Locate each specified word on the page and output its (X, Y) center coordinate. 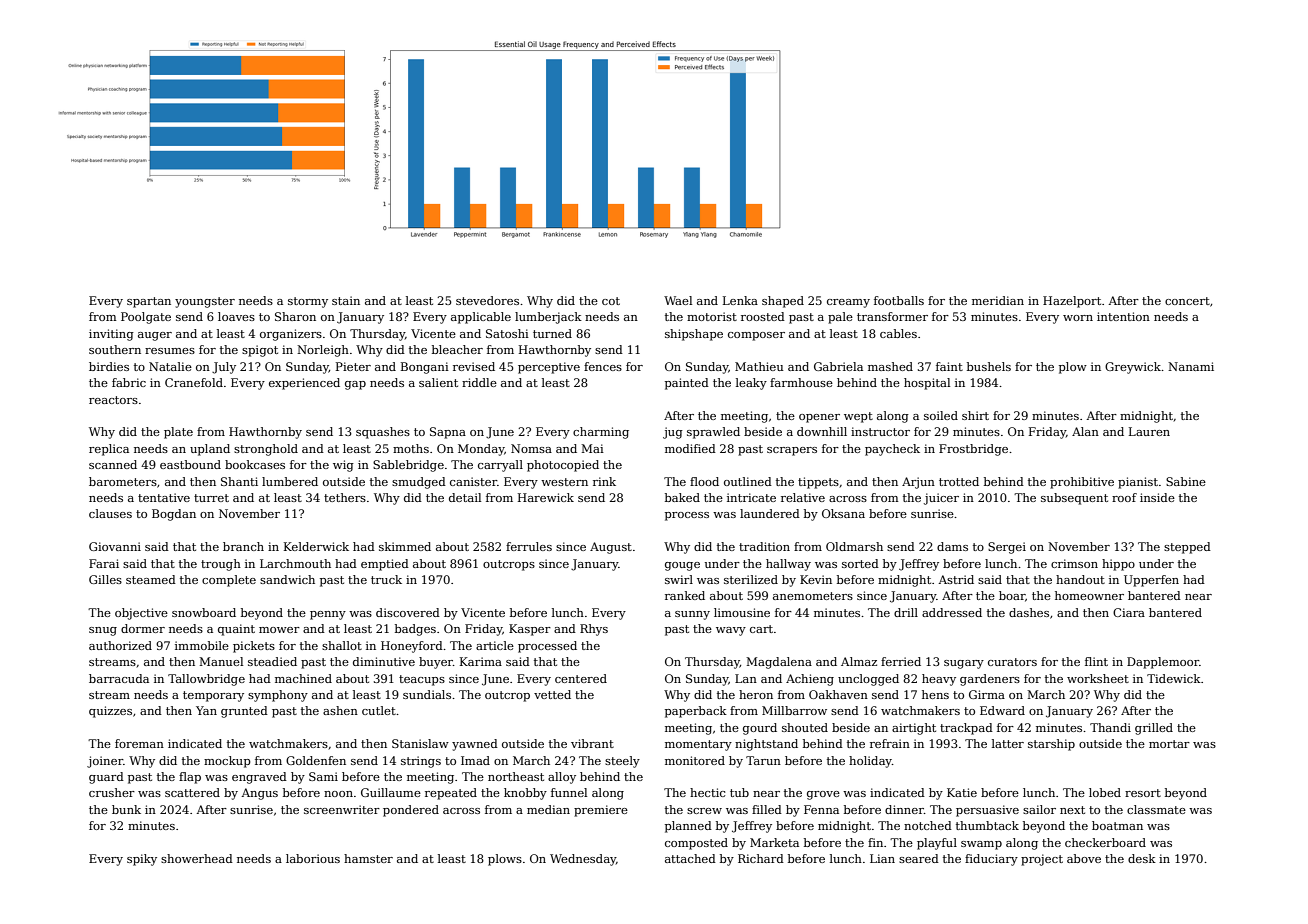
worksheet (1098, 678)
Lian (882, 858)
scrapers (792, 451)
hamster (368, 858)
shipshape (694, 335)
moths (411, 448)
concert (1187, 301)
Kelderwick (316, 546)
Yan (206, 710)
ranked (685, 595)
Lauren (1149, 431)
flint (1096, 661)
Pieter (353, 366)
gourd (760, 729)
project (1042, 860)
